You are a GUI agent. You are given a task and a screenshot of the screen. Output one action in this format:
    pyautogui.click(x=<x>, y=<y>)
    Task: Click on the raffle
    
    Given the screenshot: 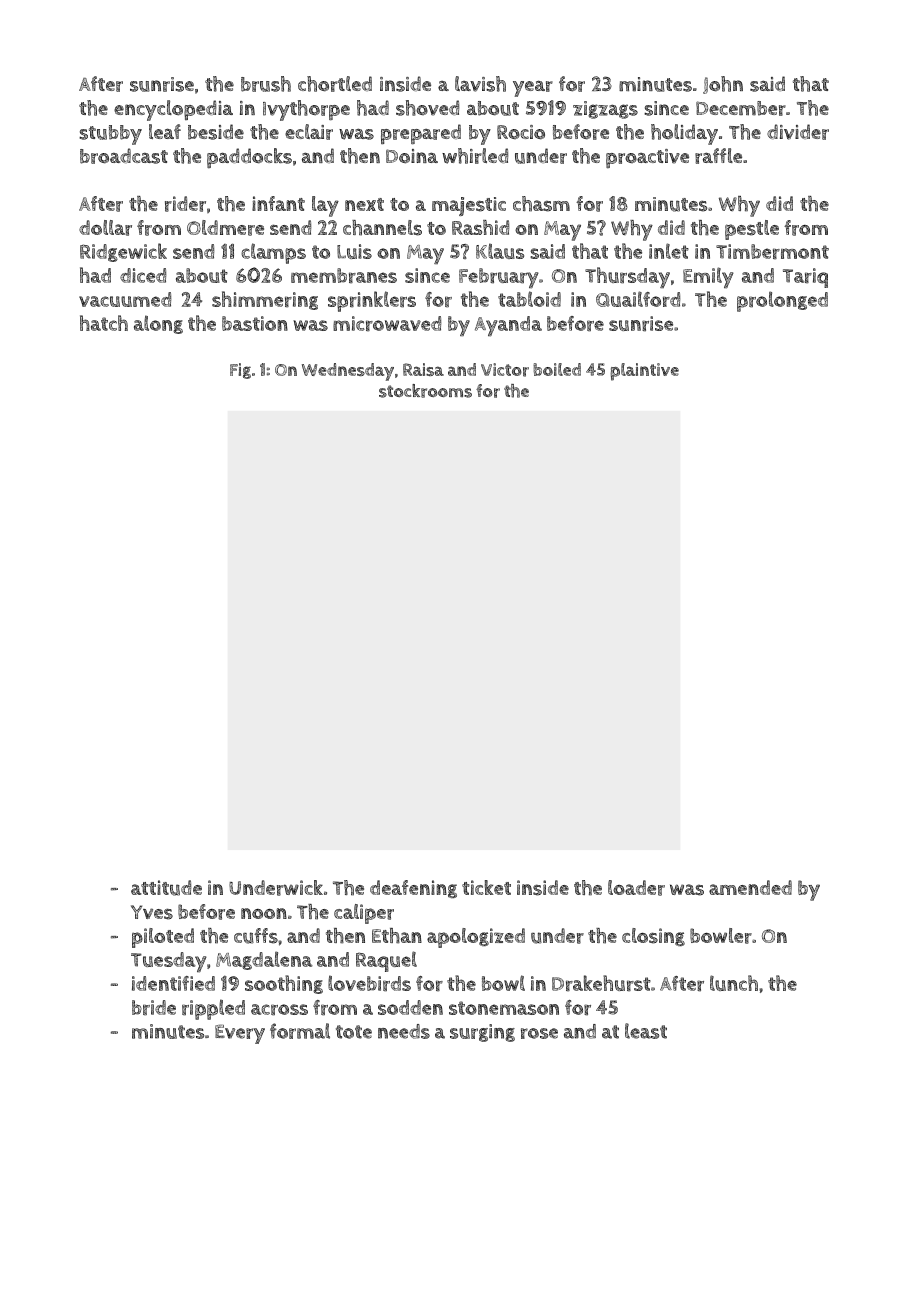 What is the action you would take?
    pyautogui.click(x=718, y=156)
